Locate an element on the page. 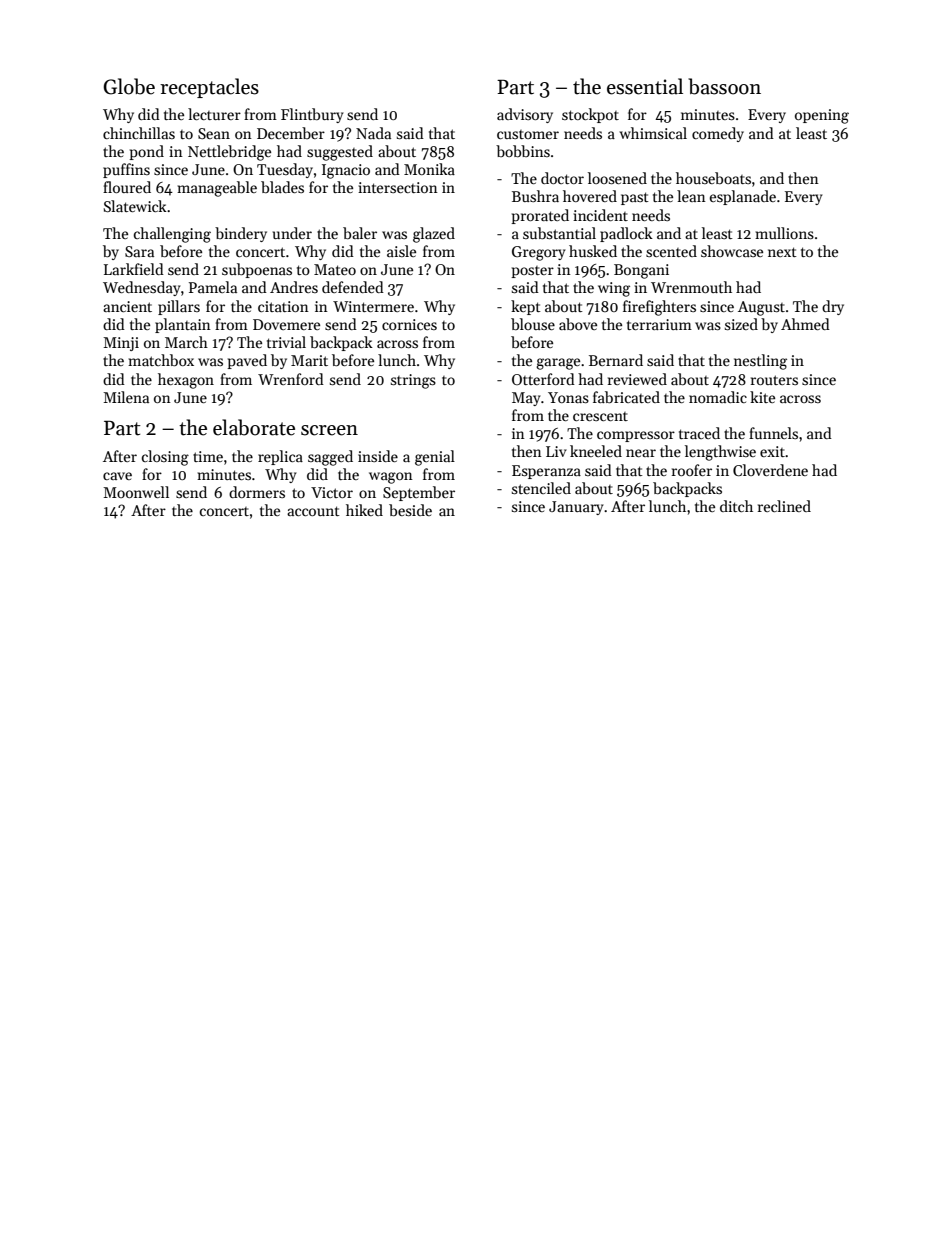 This document has height=1233, width=952. ditch is located at coordinates (736, 506).
